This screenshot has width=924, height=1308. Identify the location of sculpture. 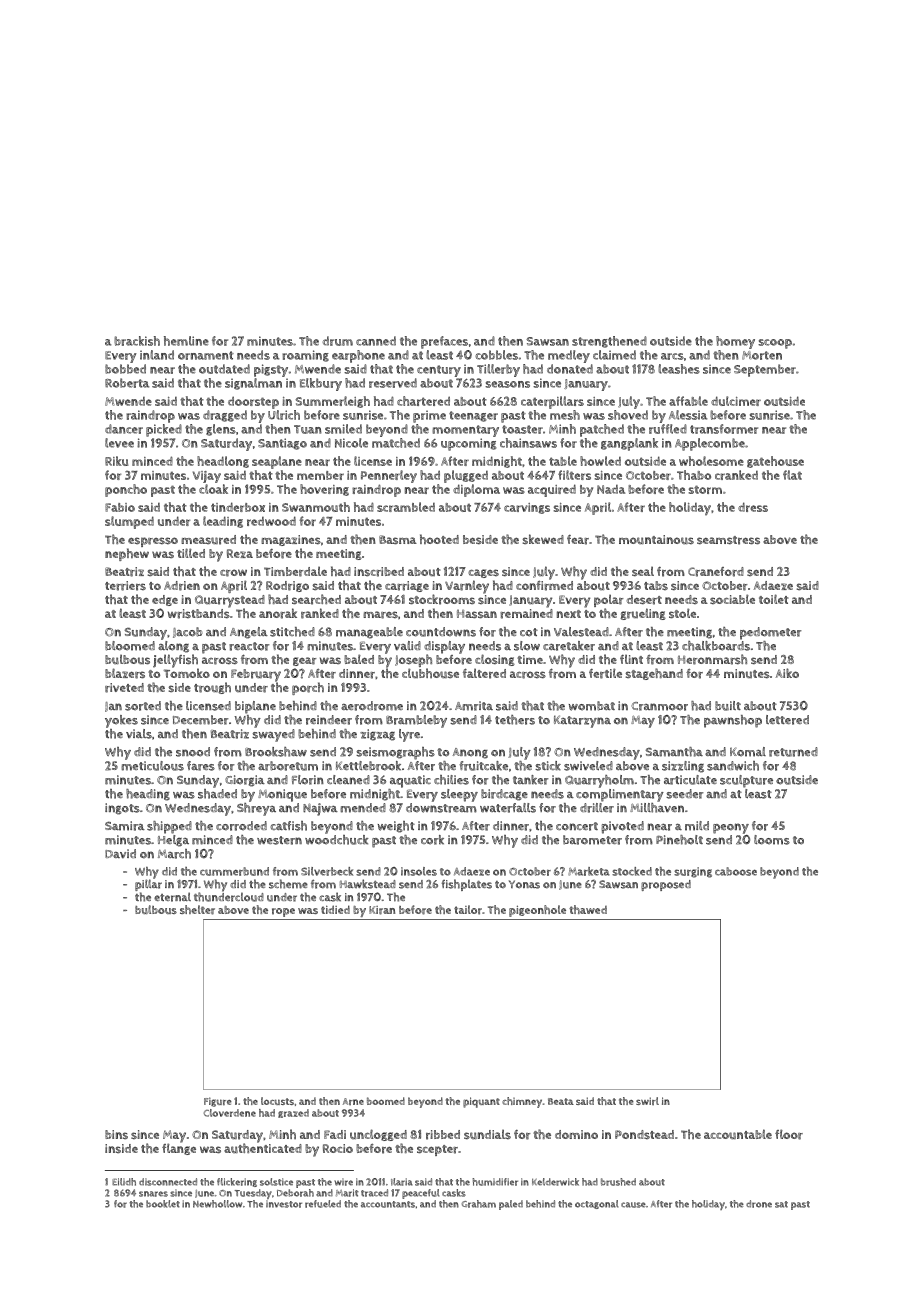
(746, 781).
